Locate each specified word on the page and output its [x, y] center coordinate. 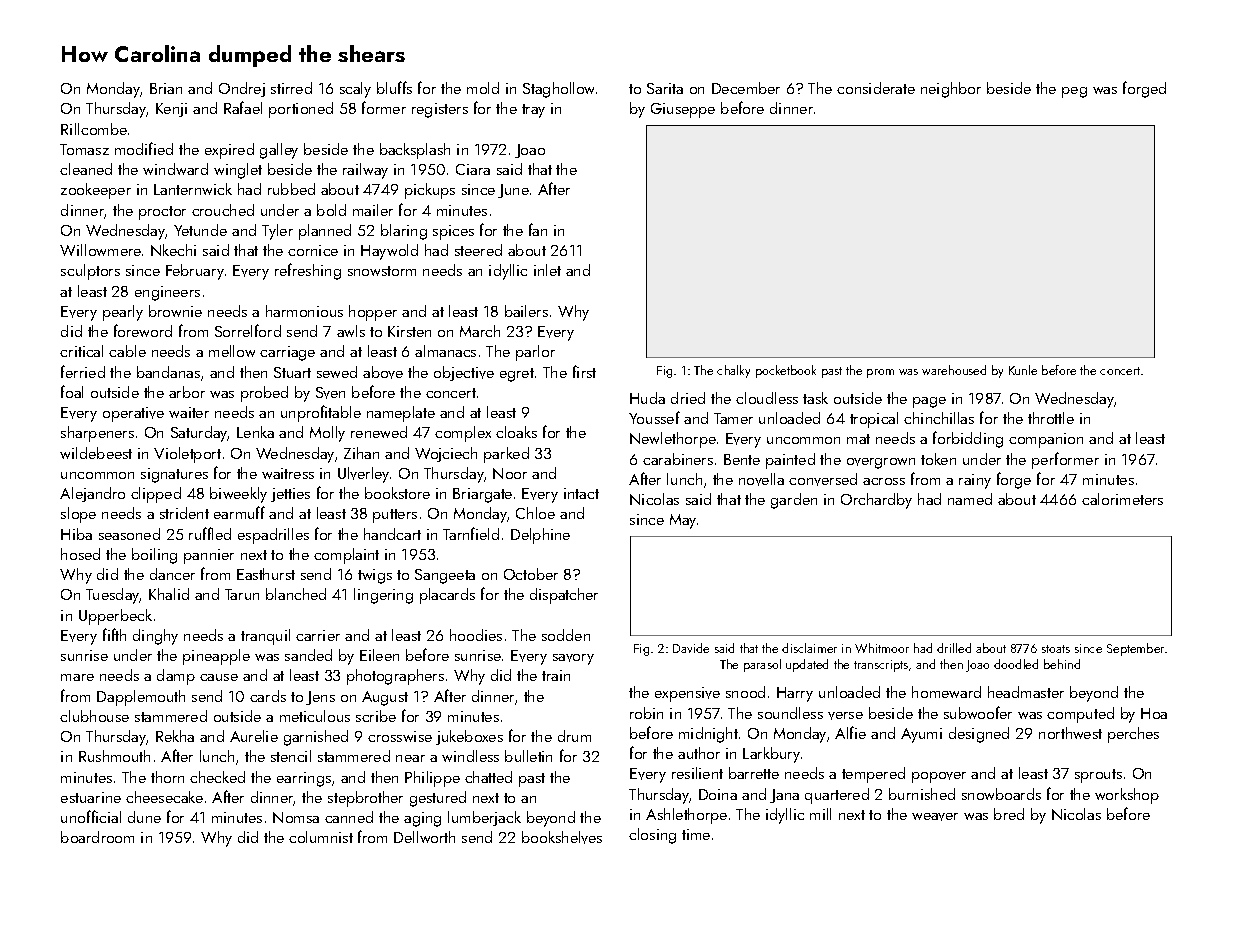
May [683, 521]
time [696, 834]
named [970, 499]
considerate [876, 88]
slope [78, 515]
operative [133, 414]
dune [144, 817]
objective [464, 373]
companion [1046, 440]
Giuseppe [683, 110]
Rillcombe [94, 129]
